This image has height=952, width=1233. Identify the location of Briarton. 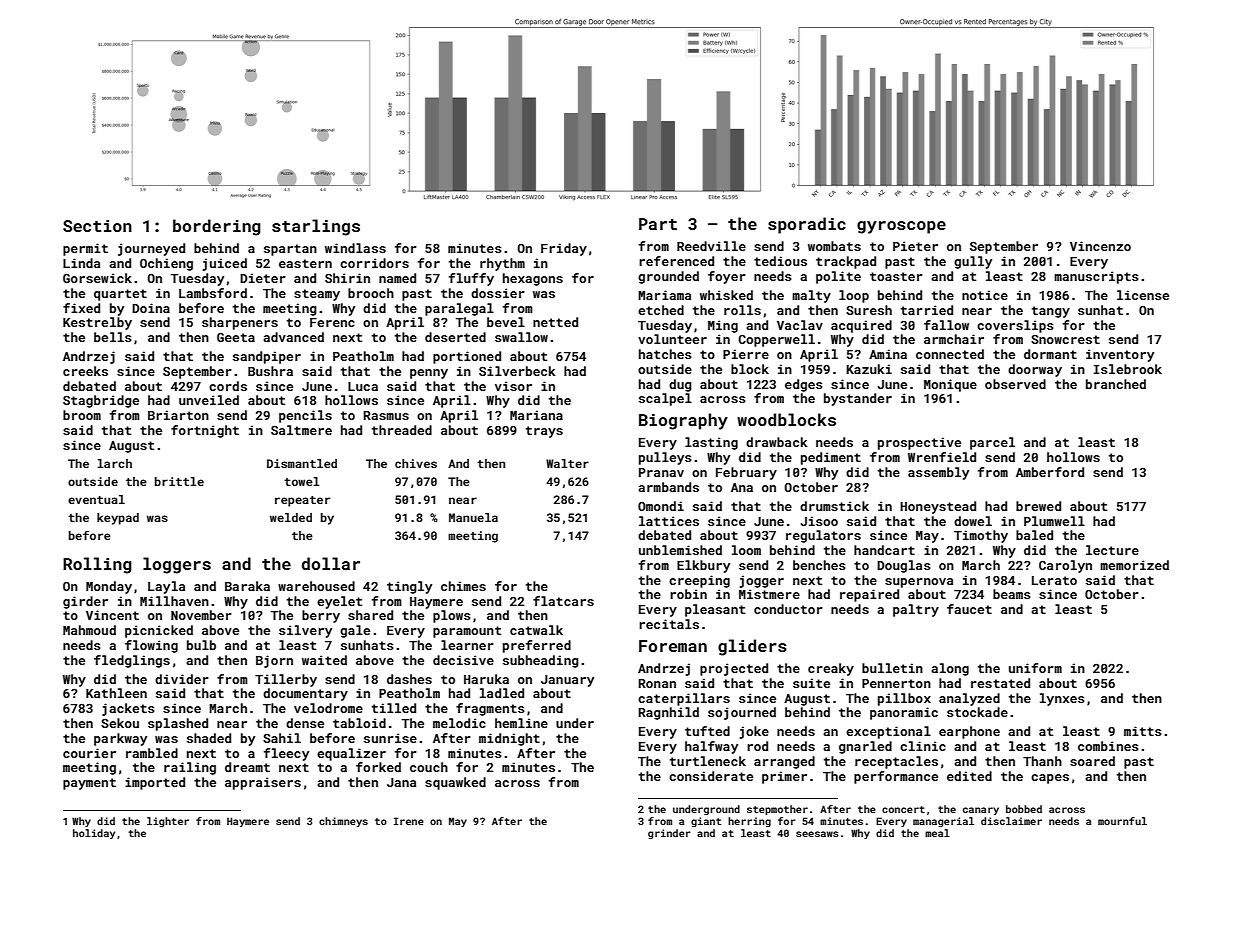
(178, 415).
